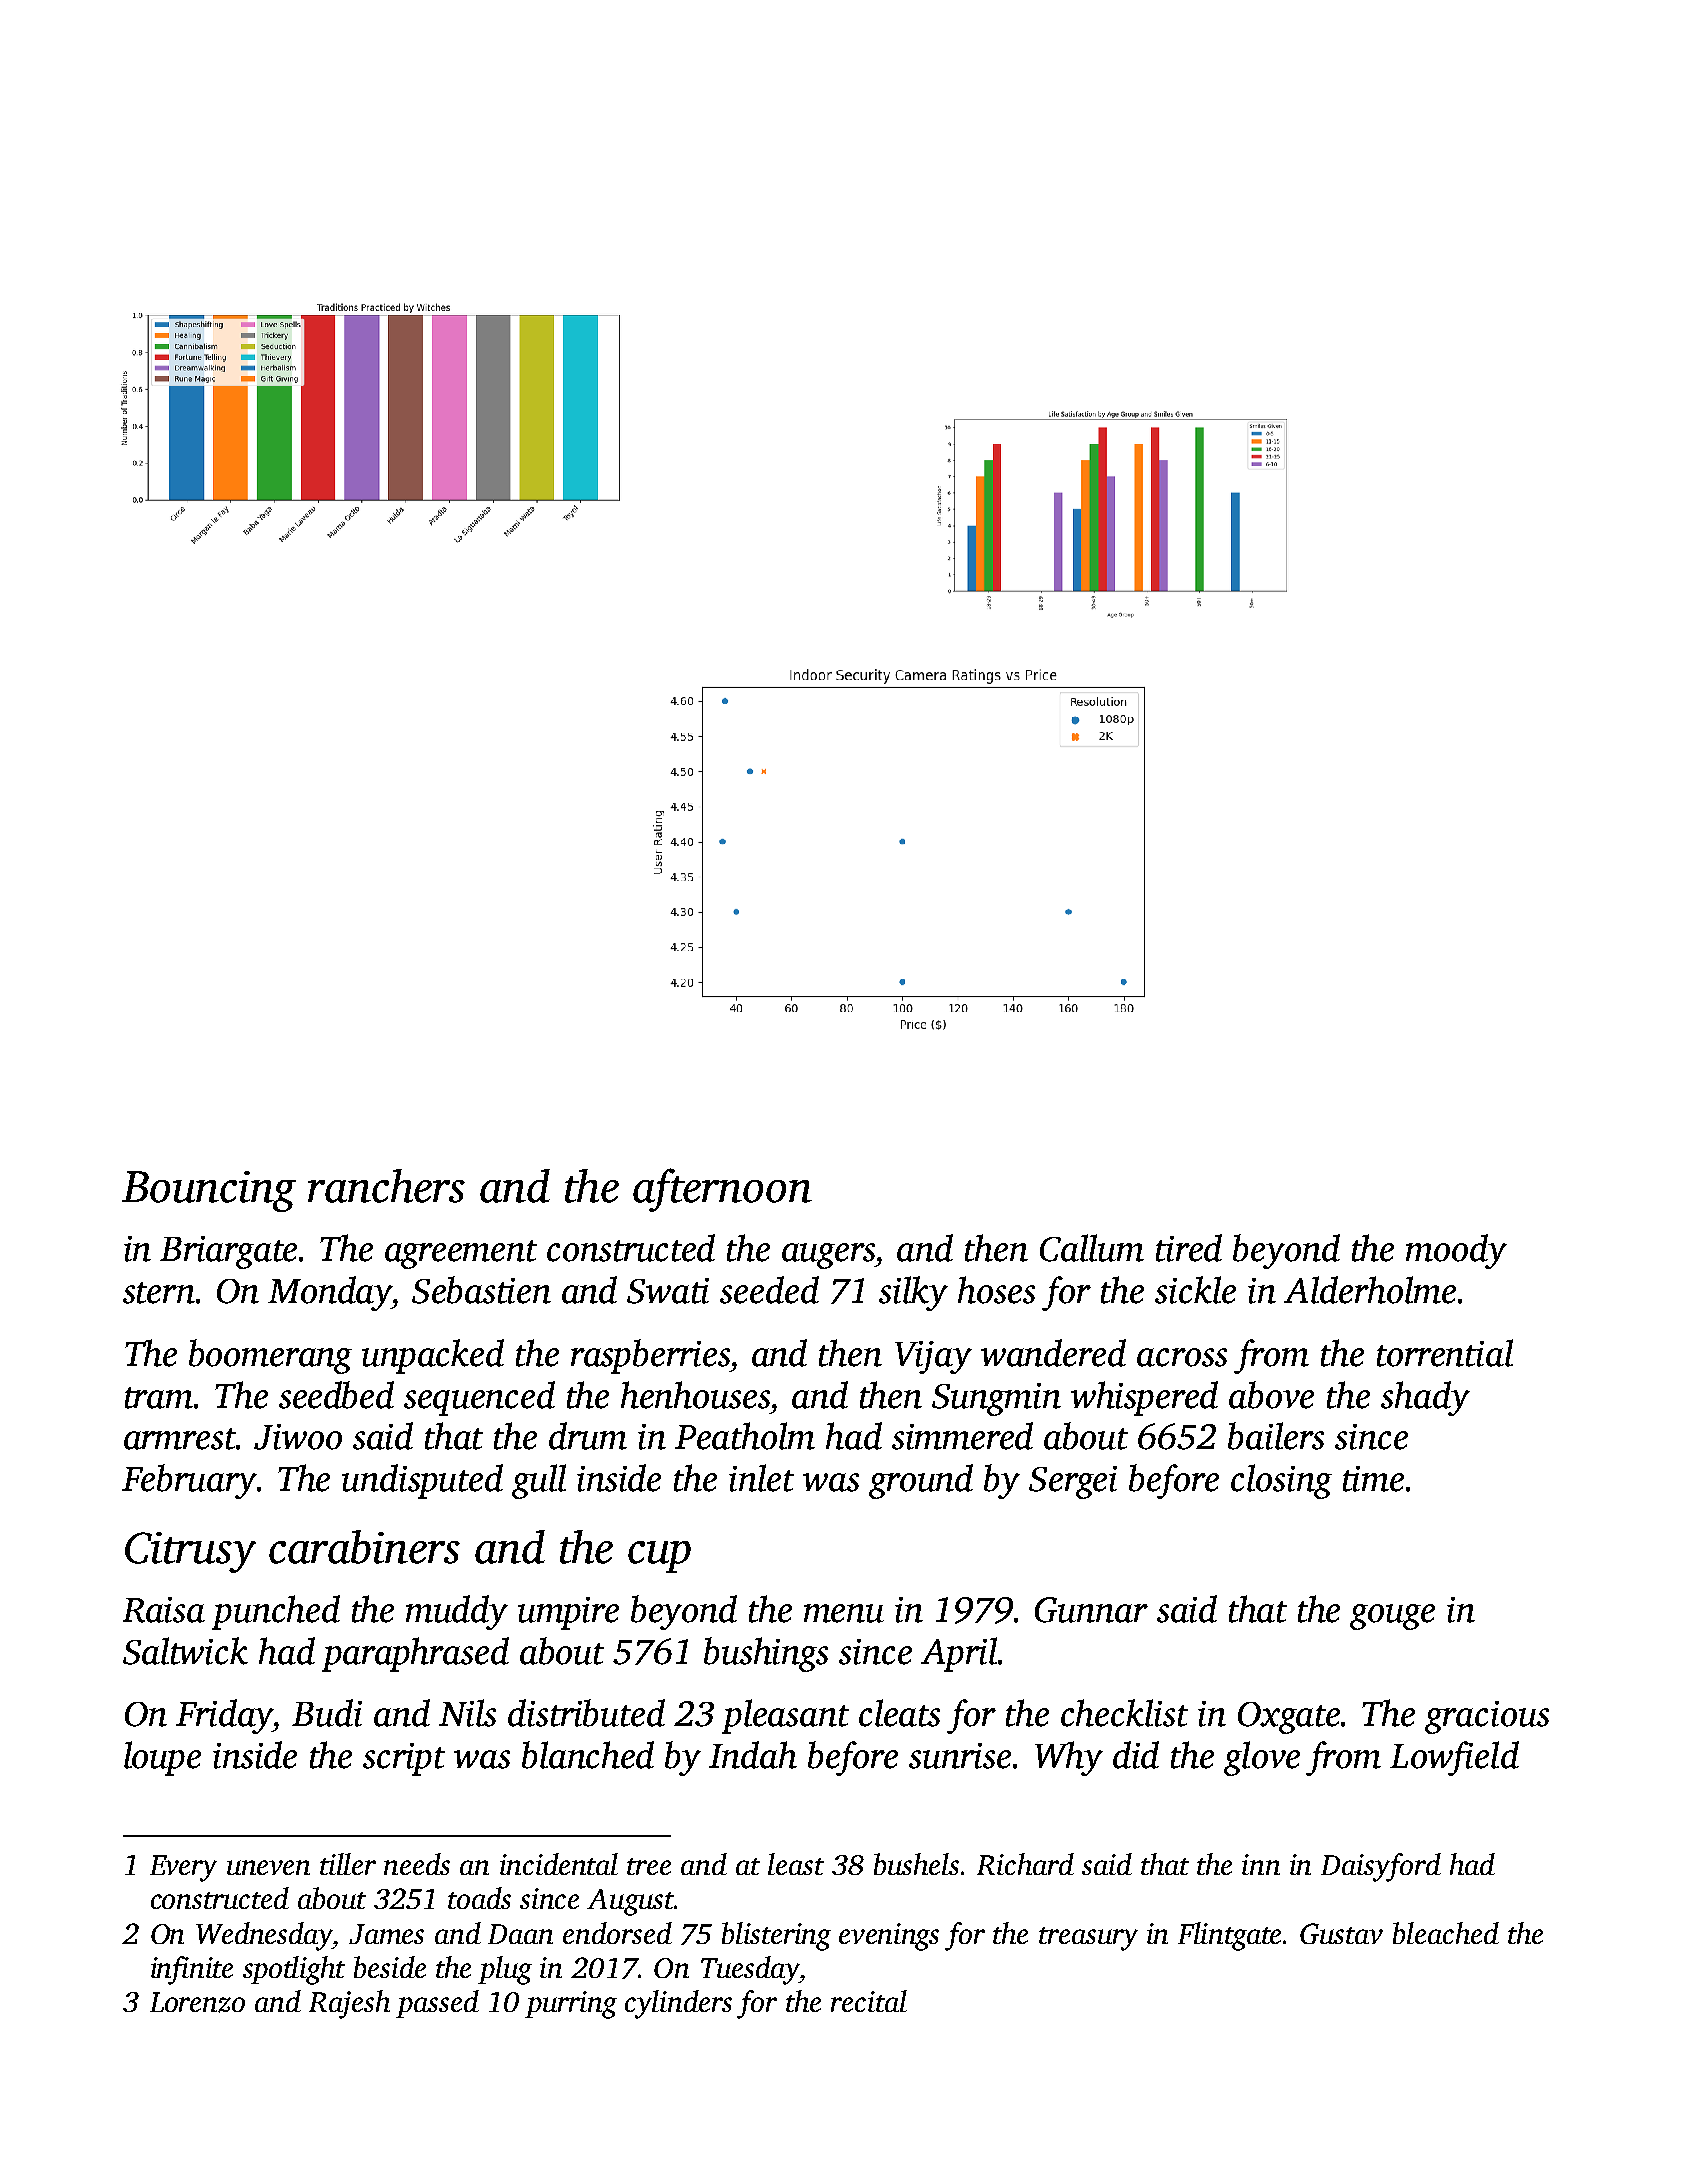 The width and height of the screenshot is (1683, 2178). I want to click on moody, so click(1456, 1251).
